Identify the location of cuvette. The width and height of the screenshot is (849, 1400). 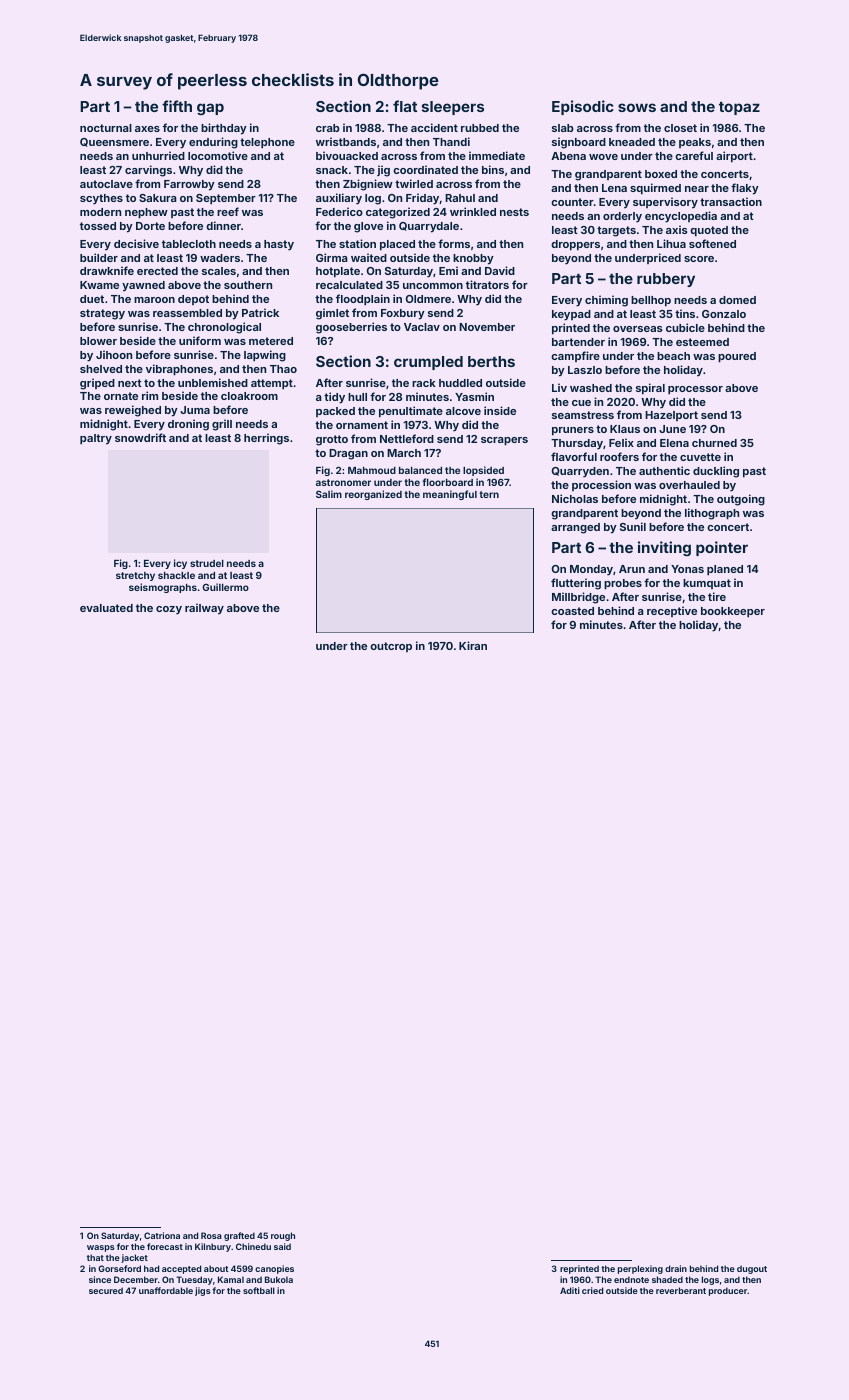
(700, 457).
